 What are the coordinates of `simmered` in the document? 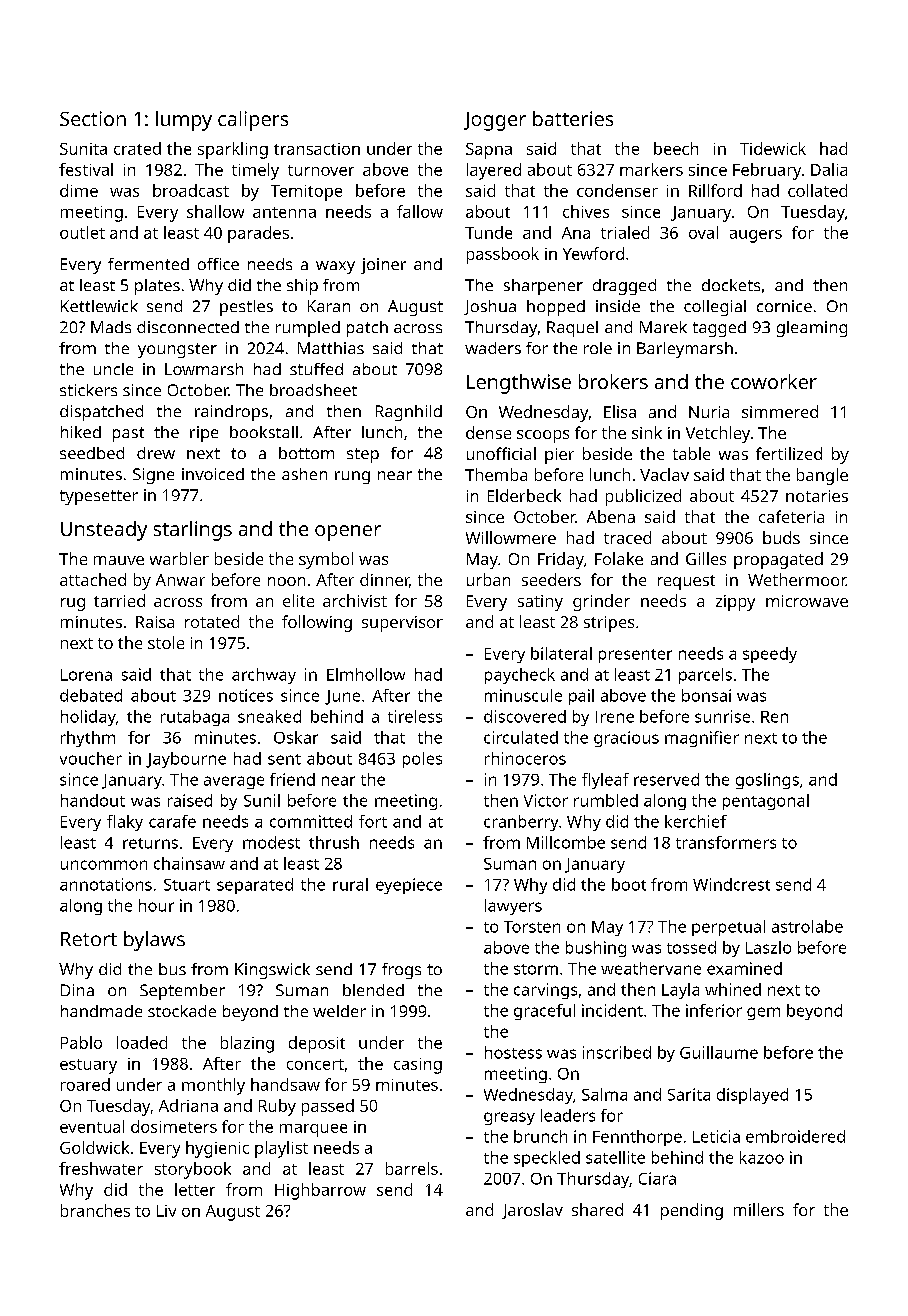 It's located at (780, 411).
